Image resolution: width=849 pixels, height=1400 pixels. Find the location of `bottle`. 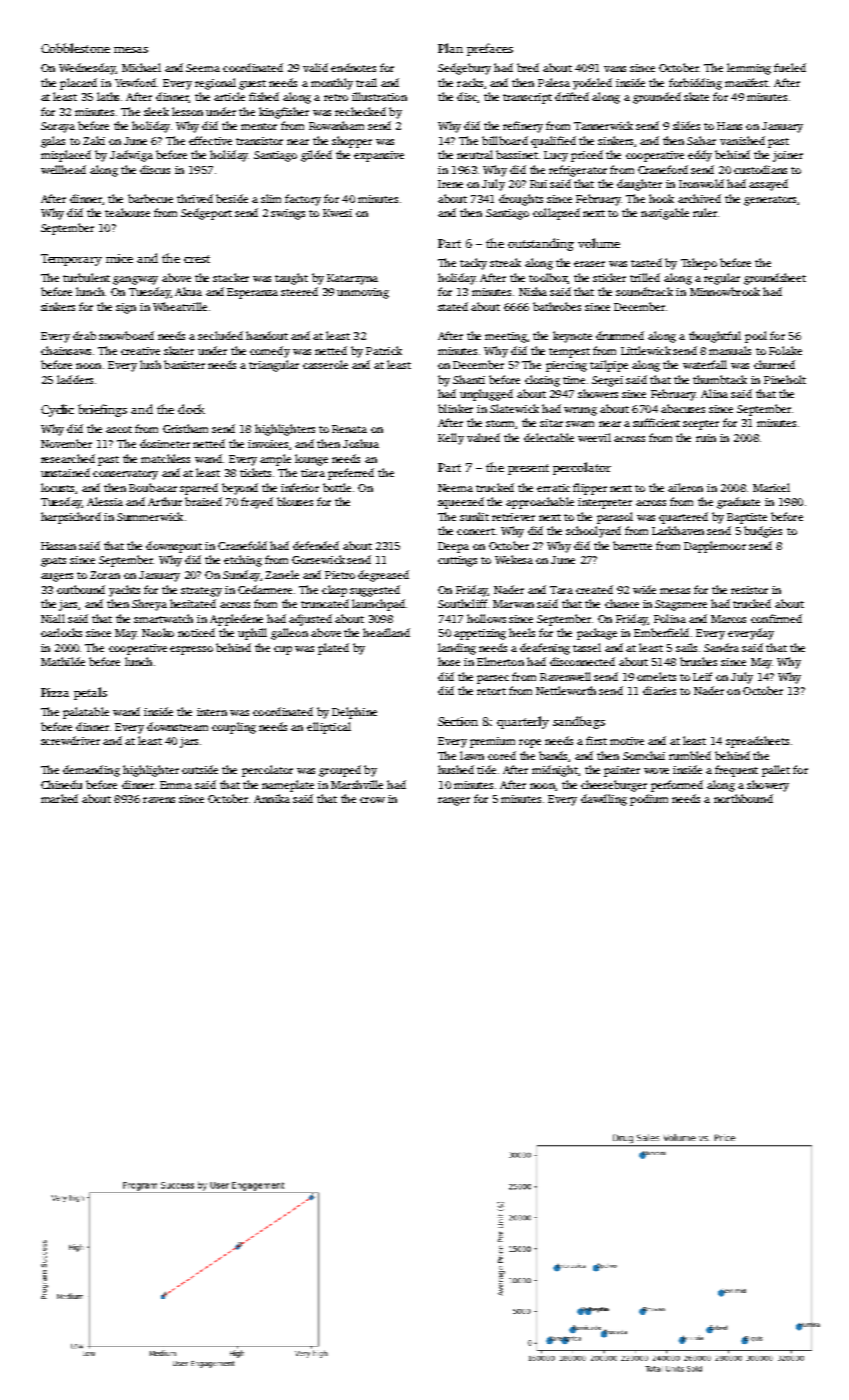

bottle is located at coordinates (337, 487).
